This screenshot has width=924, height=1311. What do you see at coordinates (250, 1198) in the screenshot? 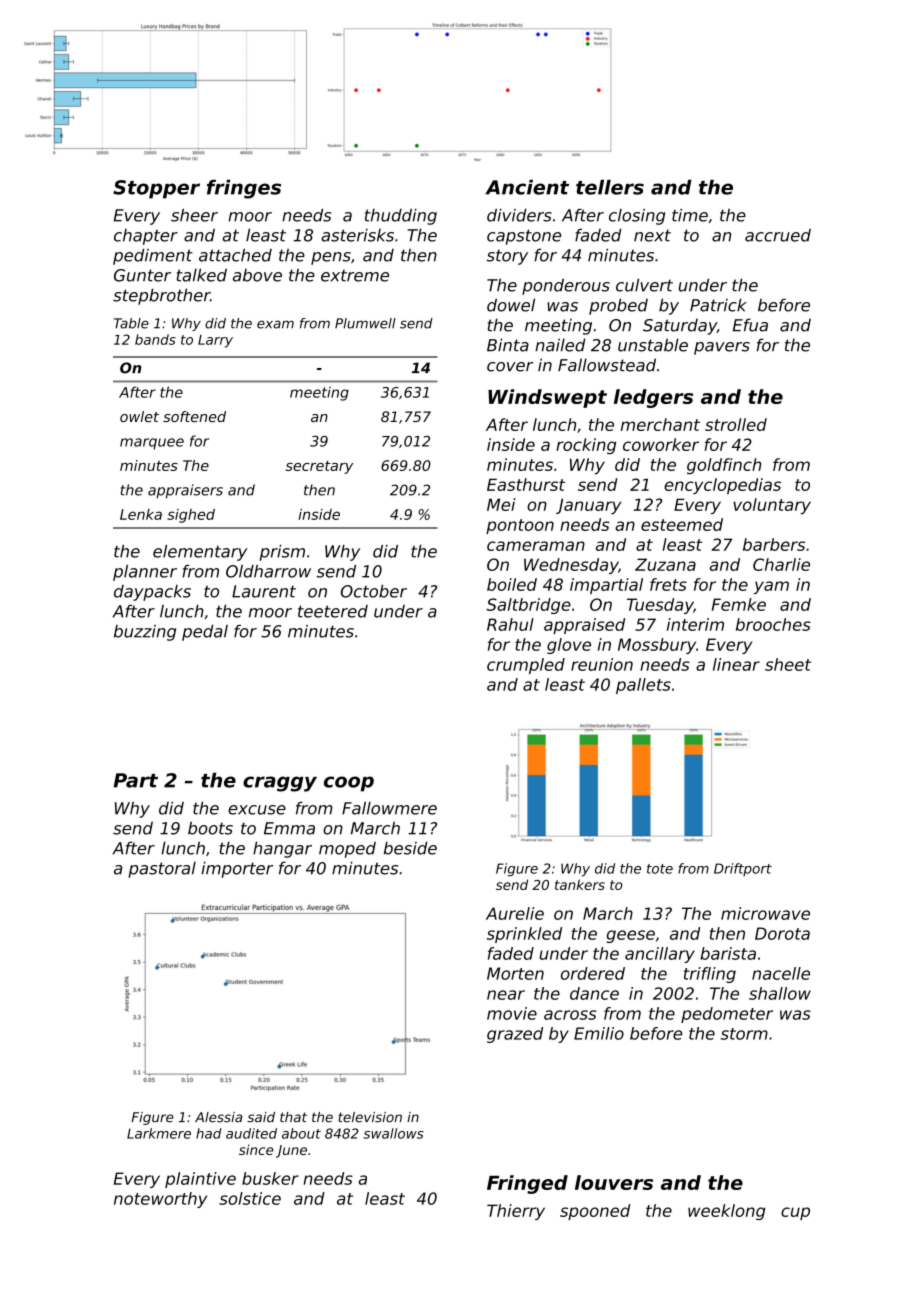
I see `solstice` at bounding box center [250, 1198].
